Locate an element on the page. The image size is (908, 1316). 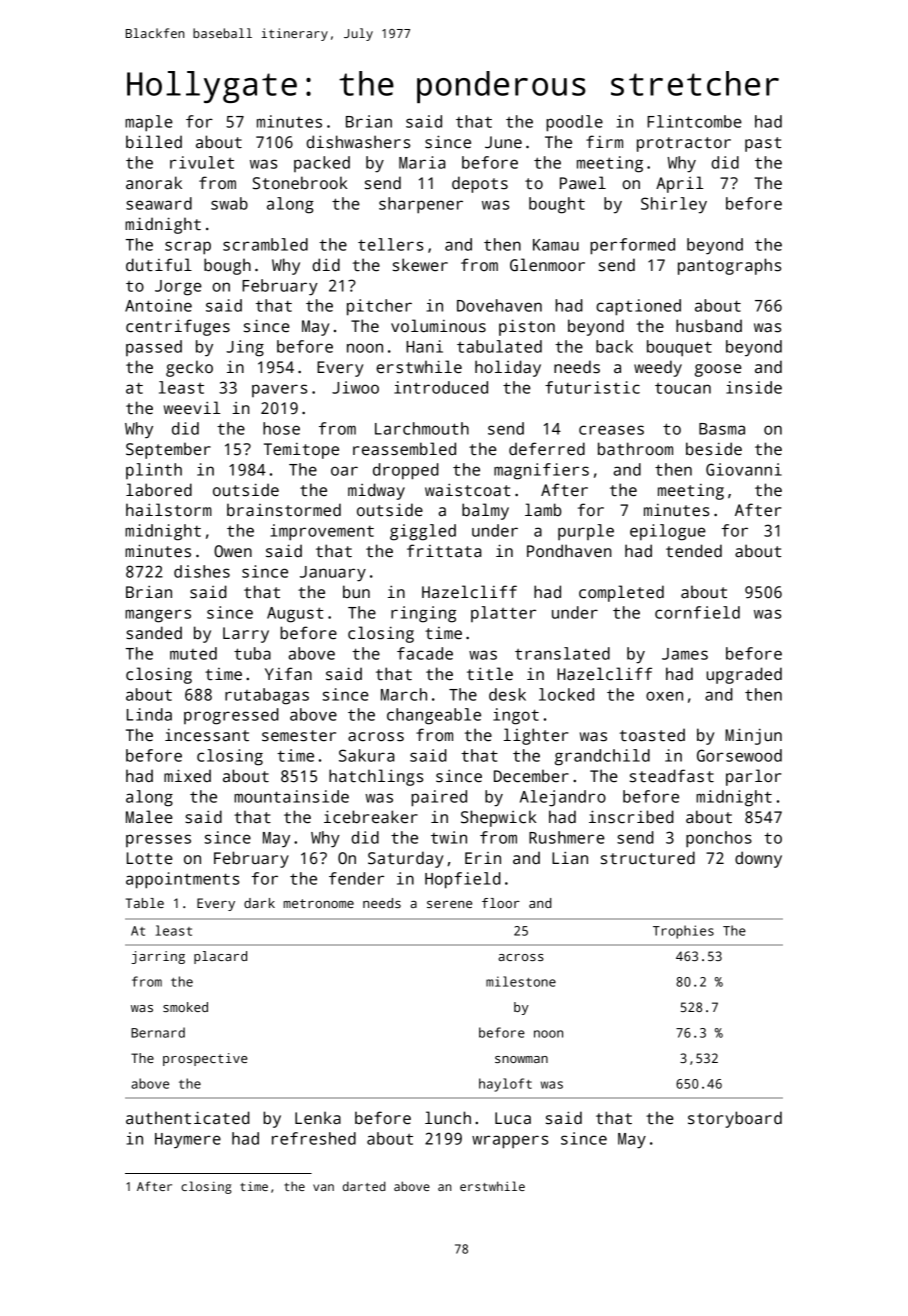
Linda is located at coordinates (149, 714).
